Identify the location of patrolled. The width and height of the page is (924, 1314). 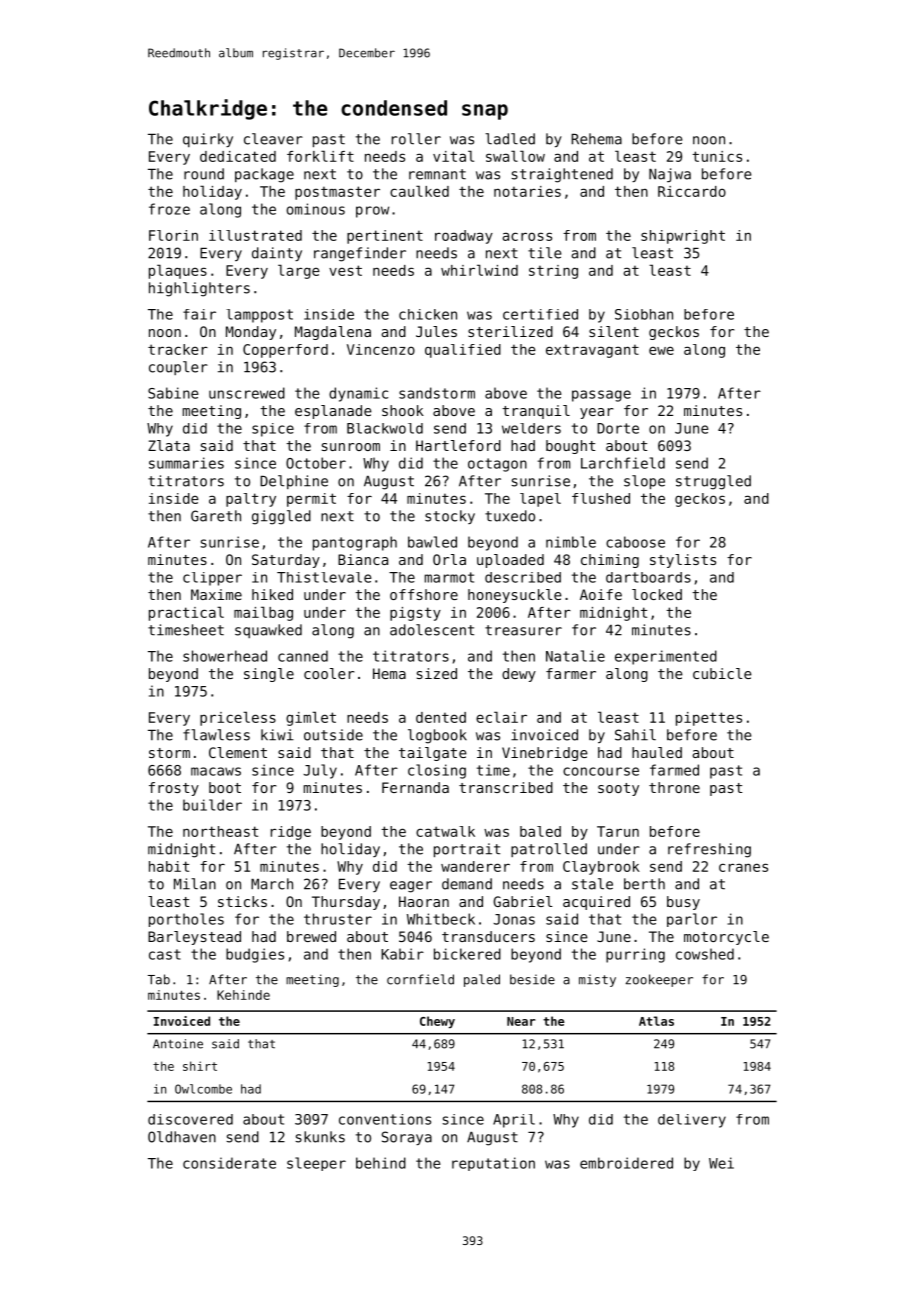
(549, 850).
